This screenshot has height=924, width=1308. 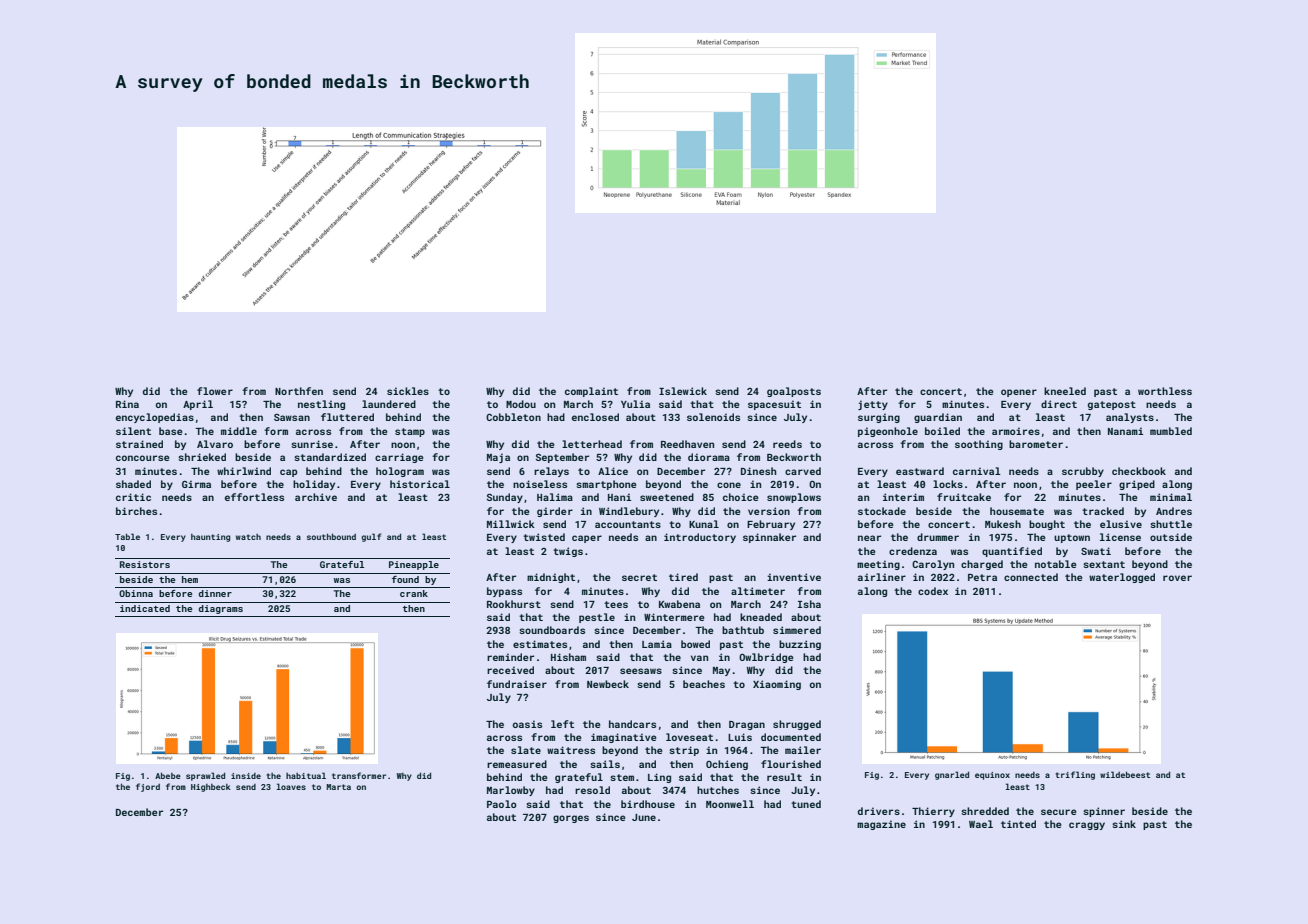 What do you see at coordinates (687, 444) in the screenshot?
I see `Reedhaven` at bounding box center [687, 444].
